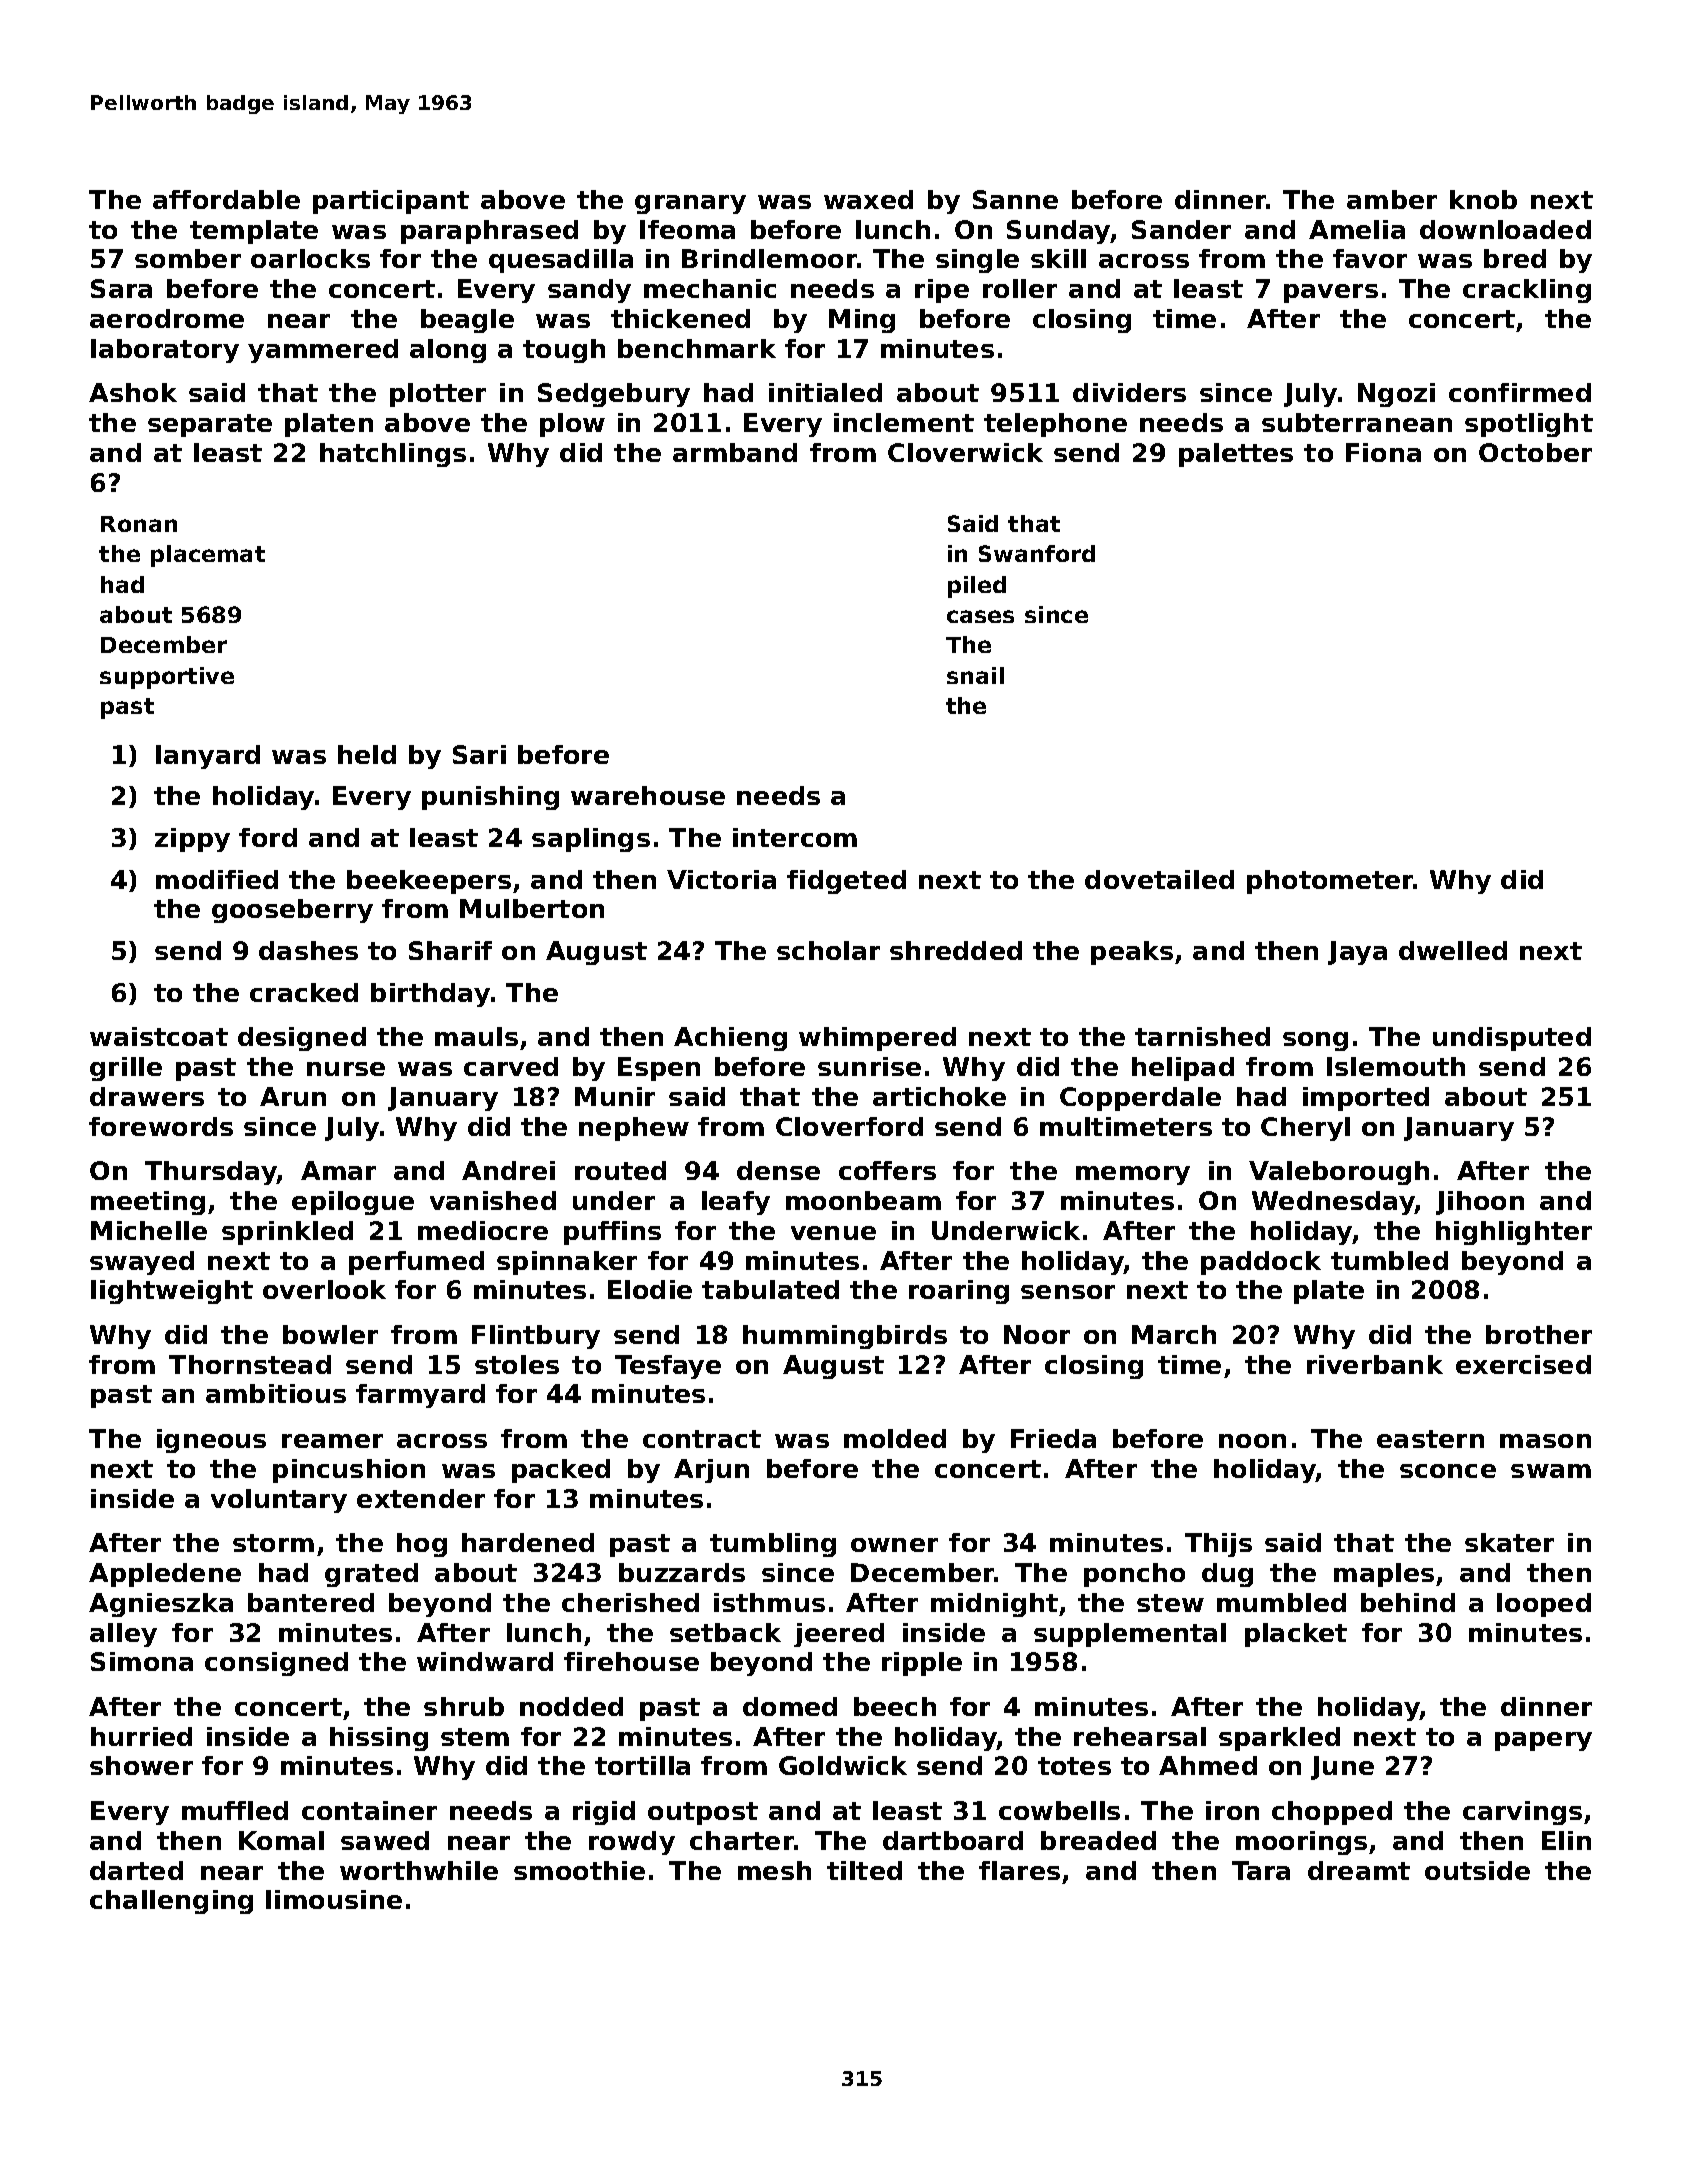  What do you see at coordinates (868, 199) in the screenshot?
I see `waxed` at bounding box center [868, 199].
